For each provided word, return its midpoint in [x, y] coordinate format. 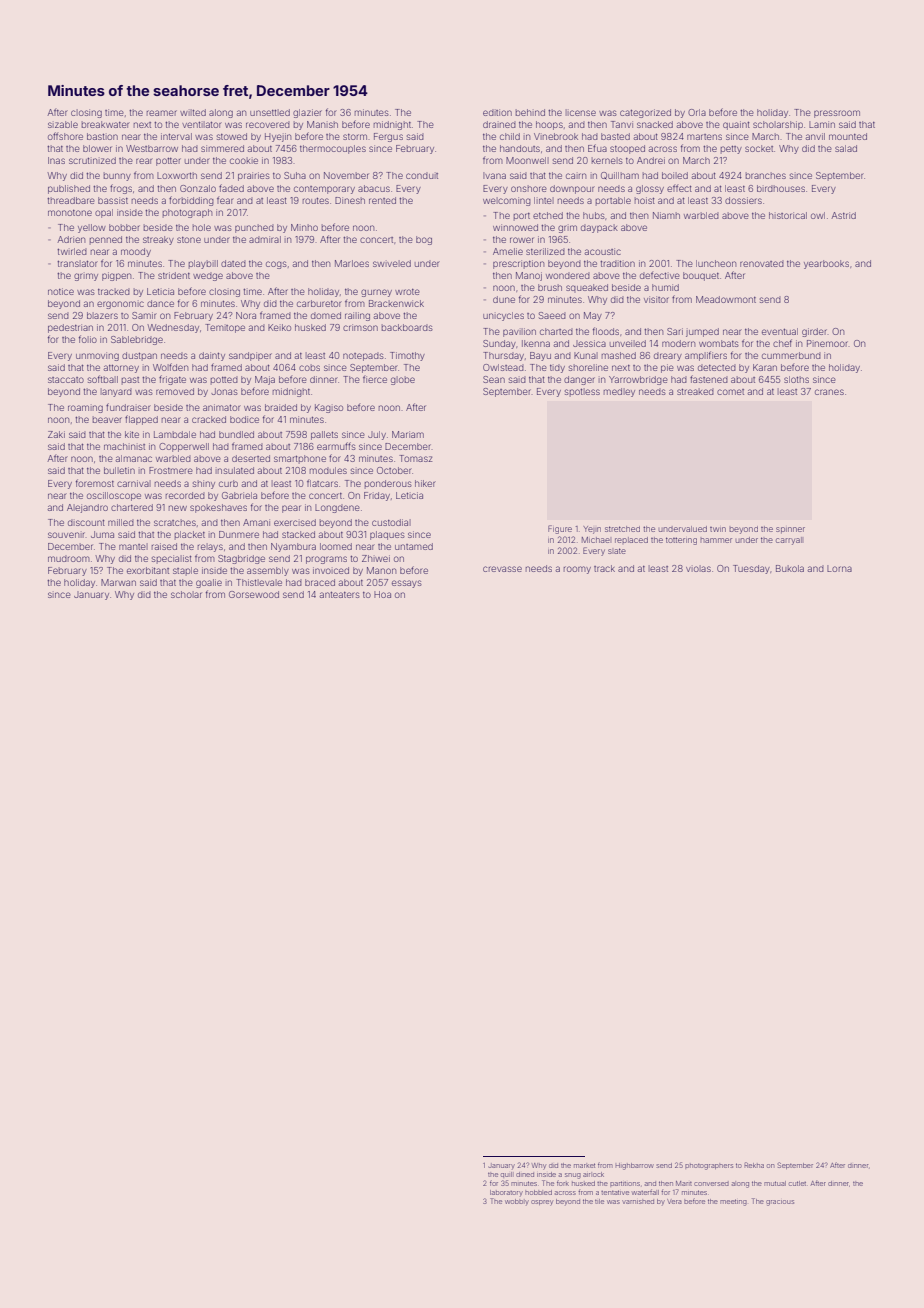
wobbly [517, 1202]
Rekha [754, 1165]
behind [530, 112]
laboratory [506, 1193]
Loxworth [177, 175]
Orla [697, 112]
